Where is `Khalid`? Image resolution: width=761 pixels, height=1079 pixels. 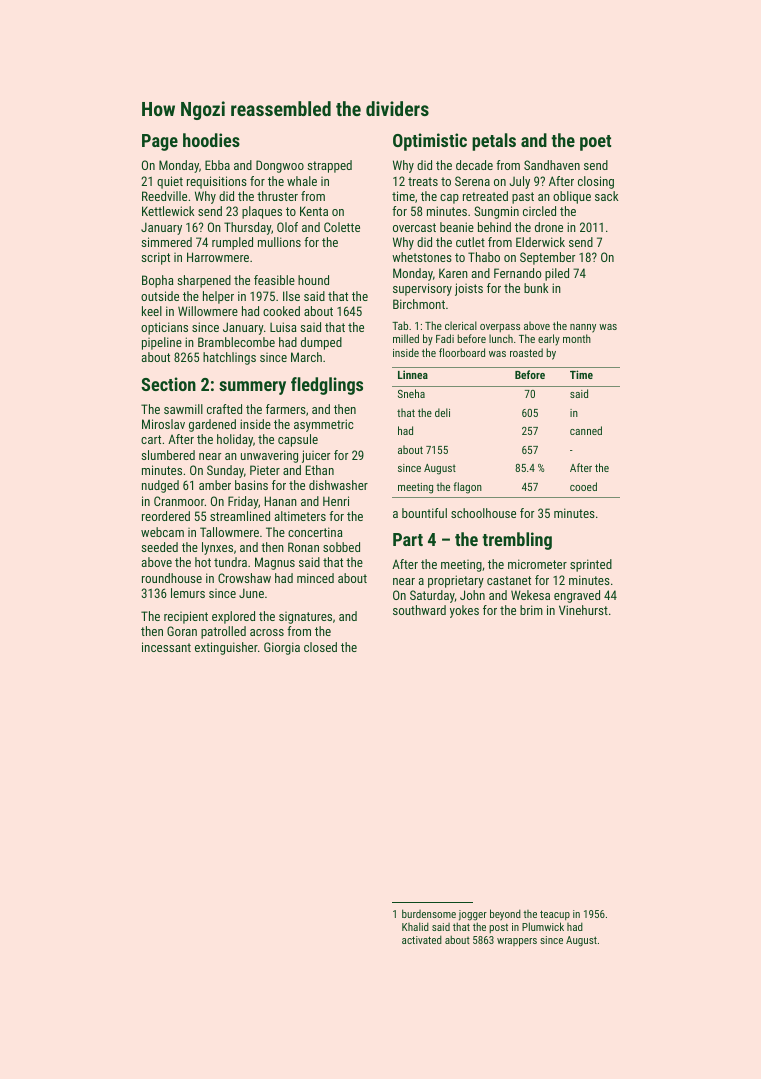
Khalid is located at coordinates (415, 926).
